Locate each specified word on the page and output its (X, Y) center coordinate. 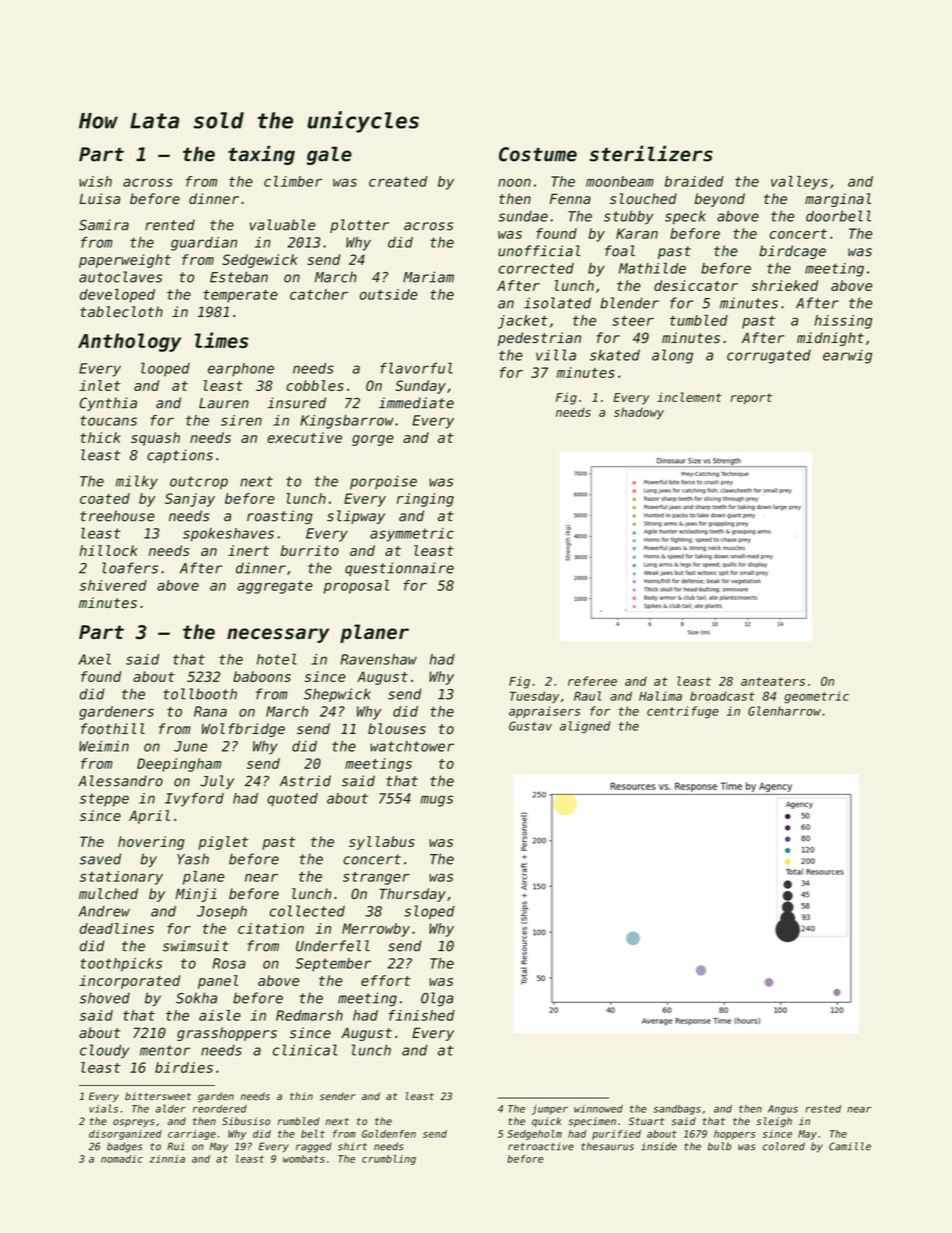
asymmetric (412, 535)
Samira (104, 225)
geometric (816, 697)
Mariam (428, 277)
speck (685, 217)
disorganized (125, 1135)
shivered (113, 585)
